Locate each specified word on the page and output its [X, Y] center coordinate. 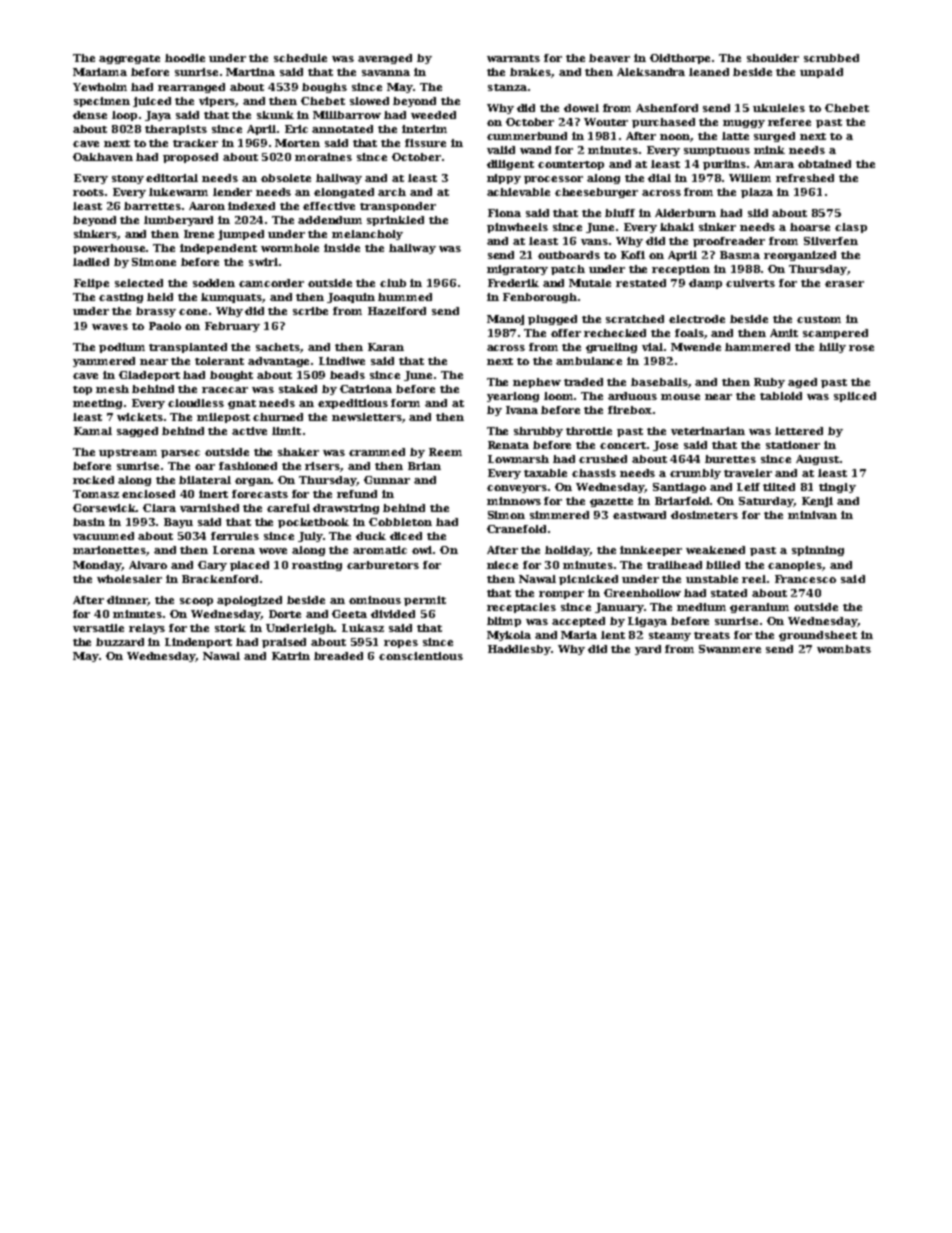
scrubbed [831, 58]
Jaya [158, 116]
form [405, 403]
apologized [249, 601]
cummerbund [527, 136]
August [817, 460]
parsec [180, 454]
